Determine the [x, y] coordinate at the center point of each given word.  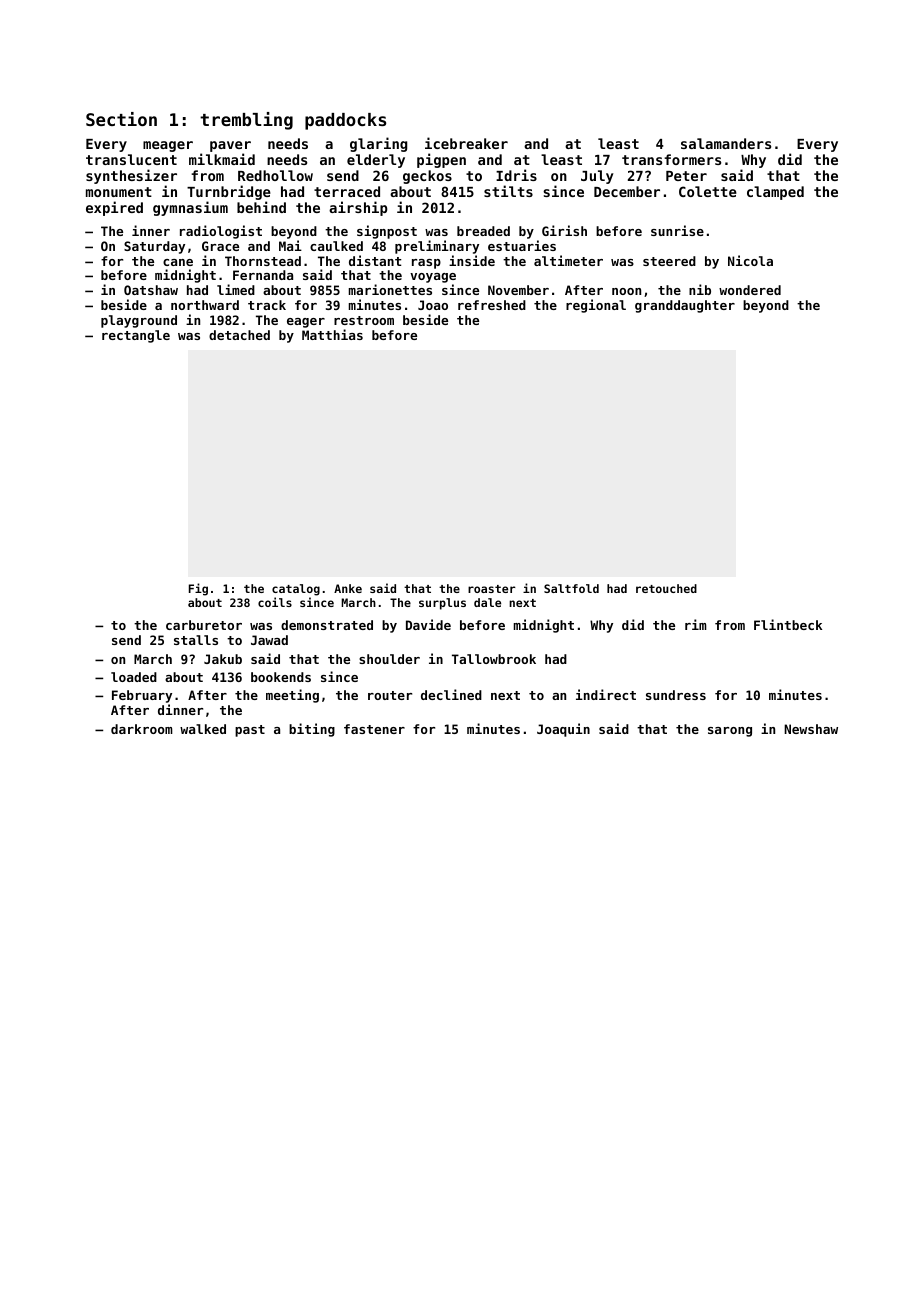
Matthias [332, 334]
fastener [374, 729]
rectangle [136, 336]
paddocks [345, 121]
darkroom [142, 729]
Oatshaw [151, 290]
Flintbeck [788, 624]
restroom [364, 320]
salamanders [726, 143]
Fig [198, 589]
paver [230, 146]
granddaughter [685, 306]
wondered [750, 290]
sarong [730, 732]
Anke [348, 588]
